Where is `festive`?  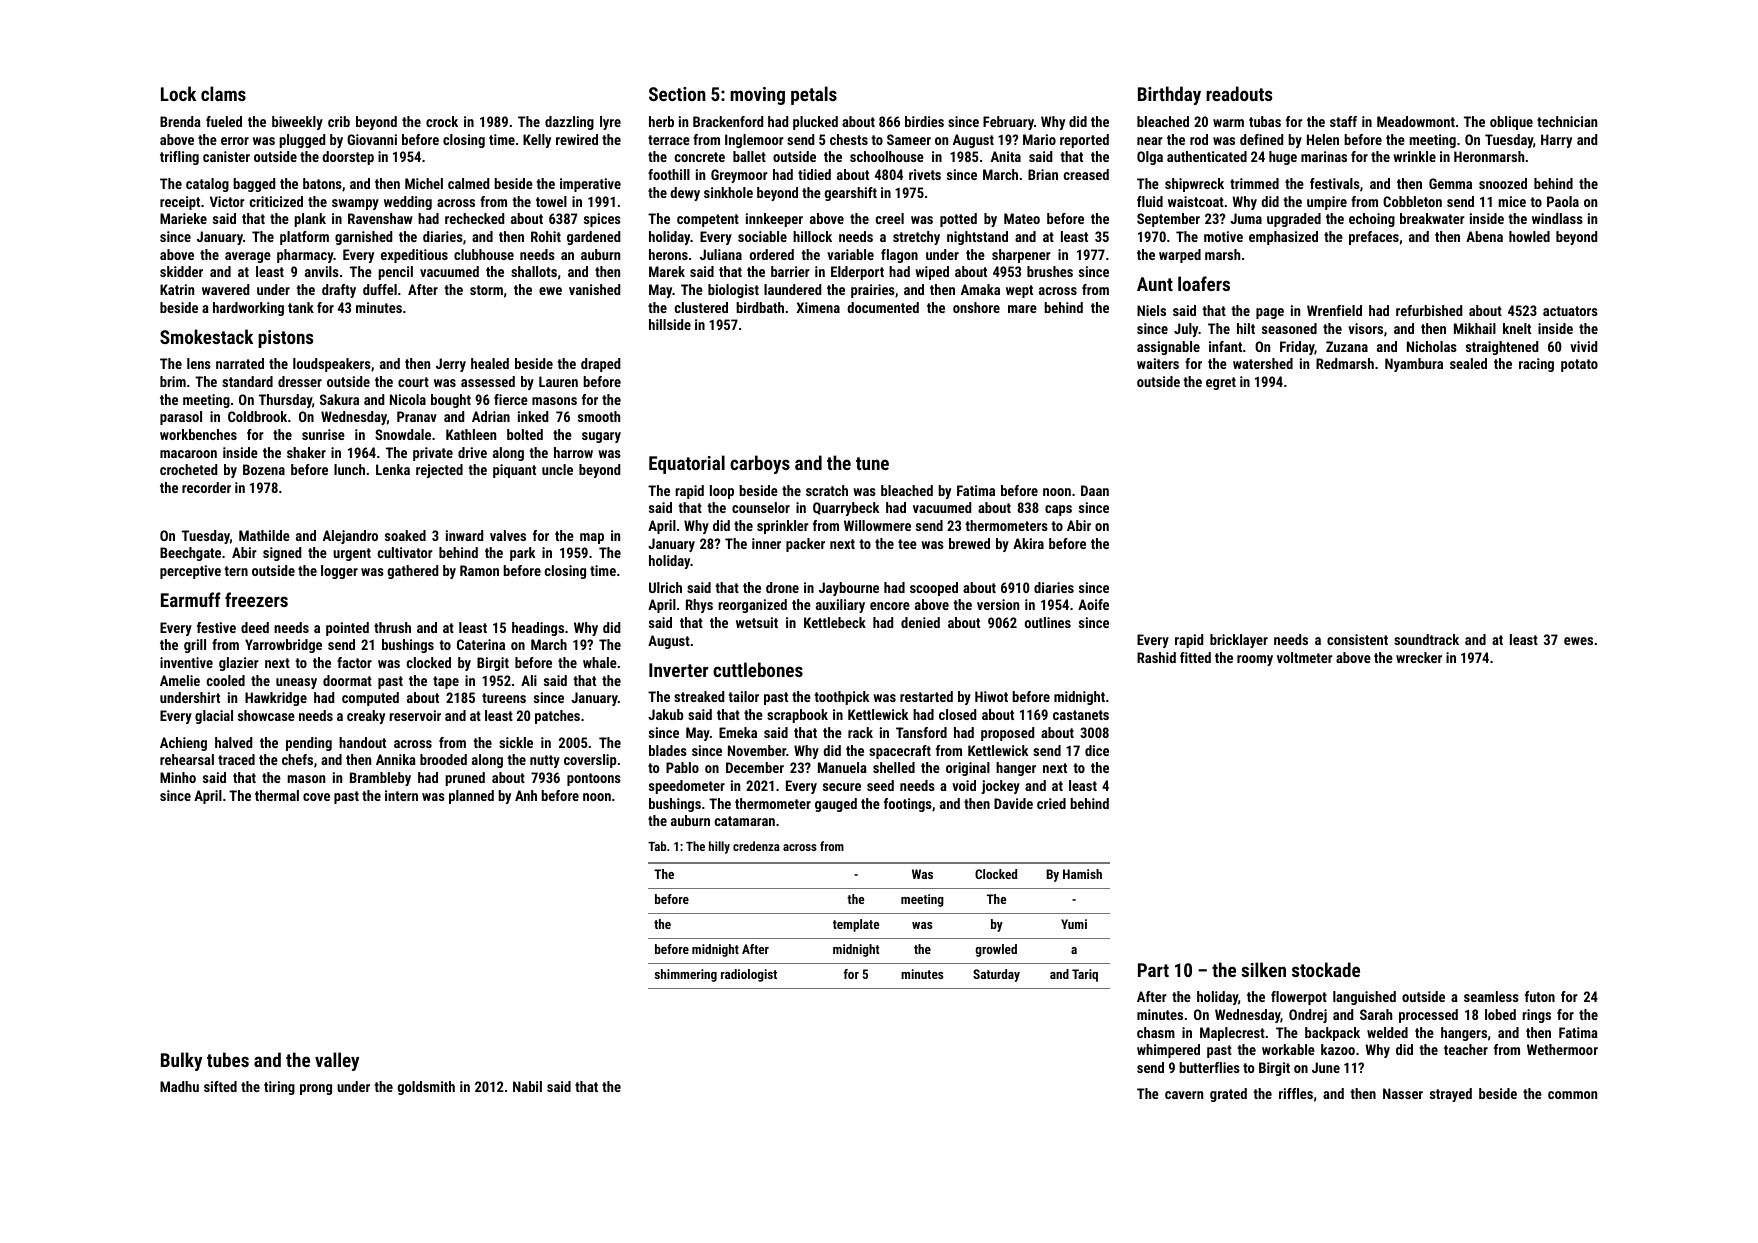 festive is located at coordinates (216, 627).
